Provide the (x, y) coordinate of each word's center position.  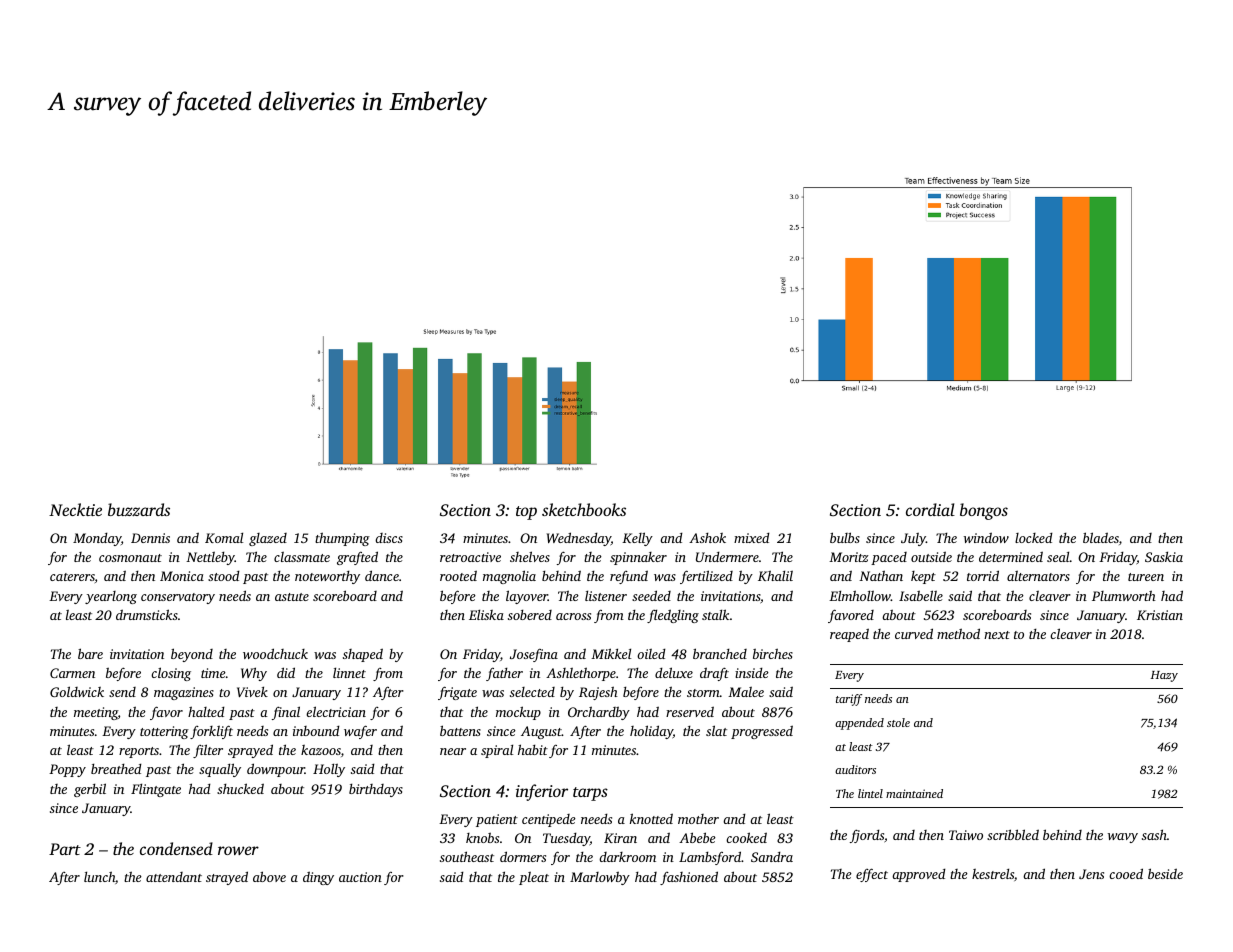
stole (898, 722)
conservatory (178, 598)
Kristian (1160, 615)
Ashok (707, 538)
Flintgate (156, 790)
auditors (855, 769)
